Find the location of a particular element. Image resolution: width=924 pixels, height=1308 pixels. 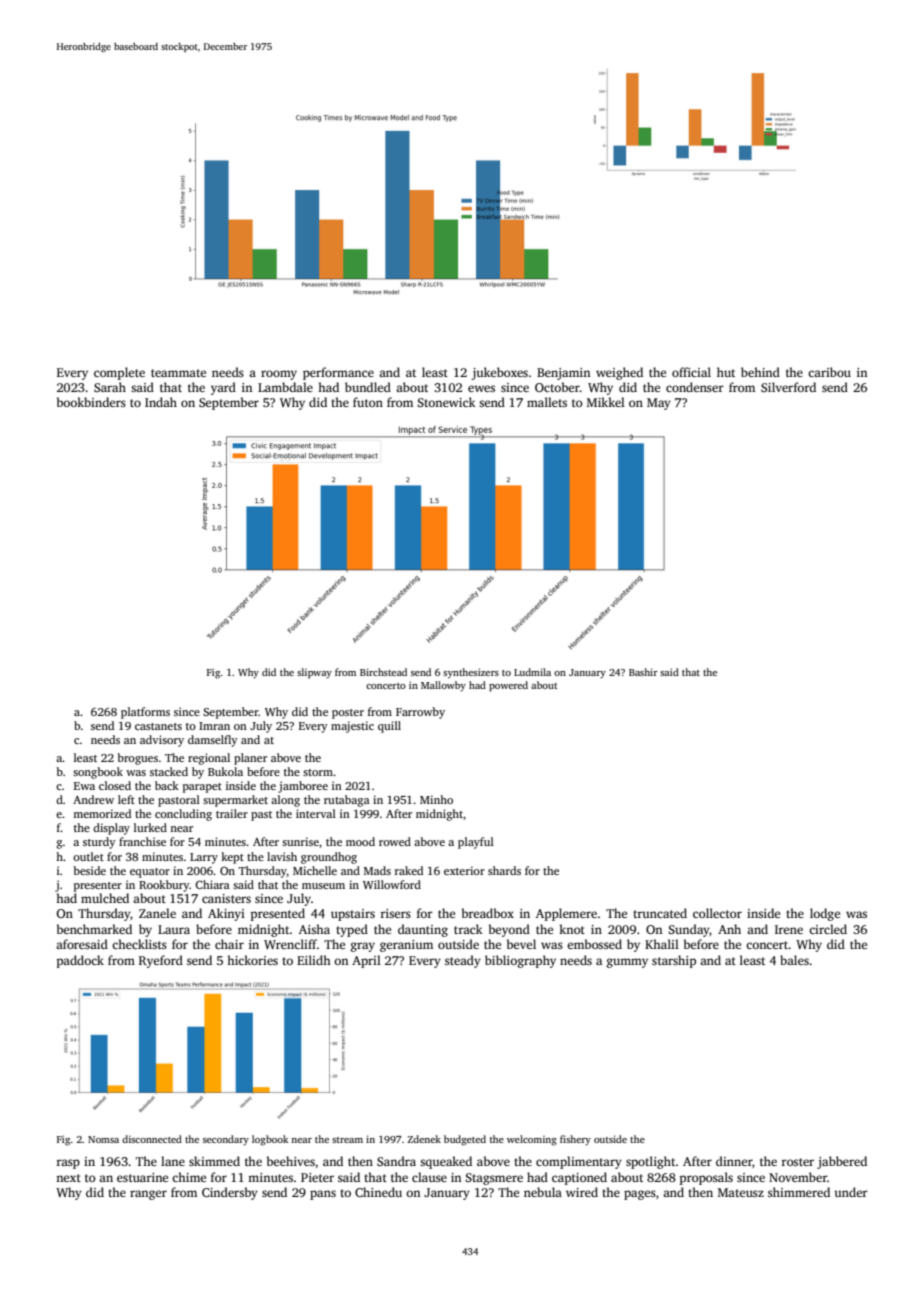

Birchstead is located at coordinates (383, 672).
